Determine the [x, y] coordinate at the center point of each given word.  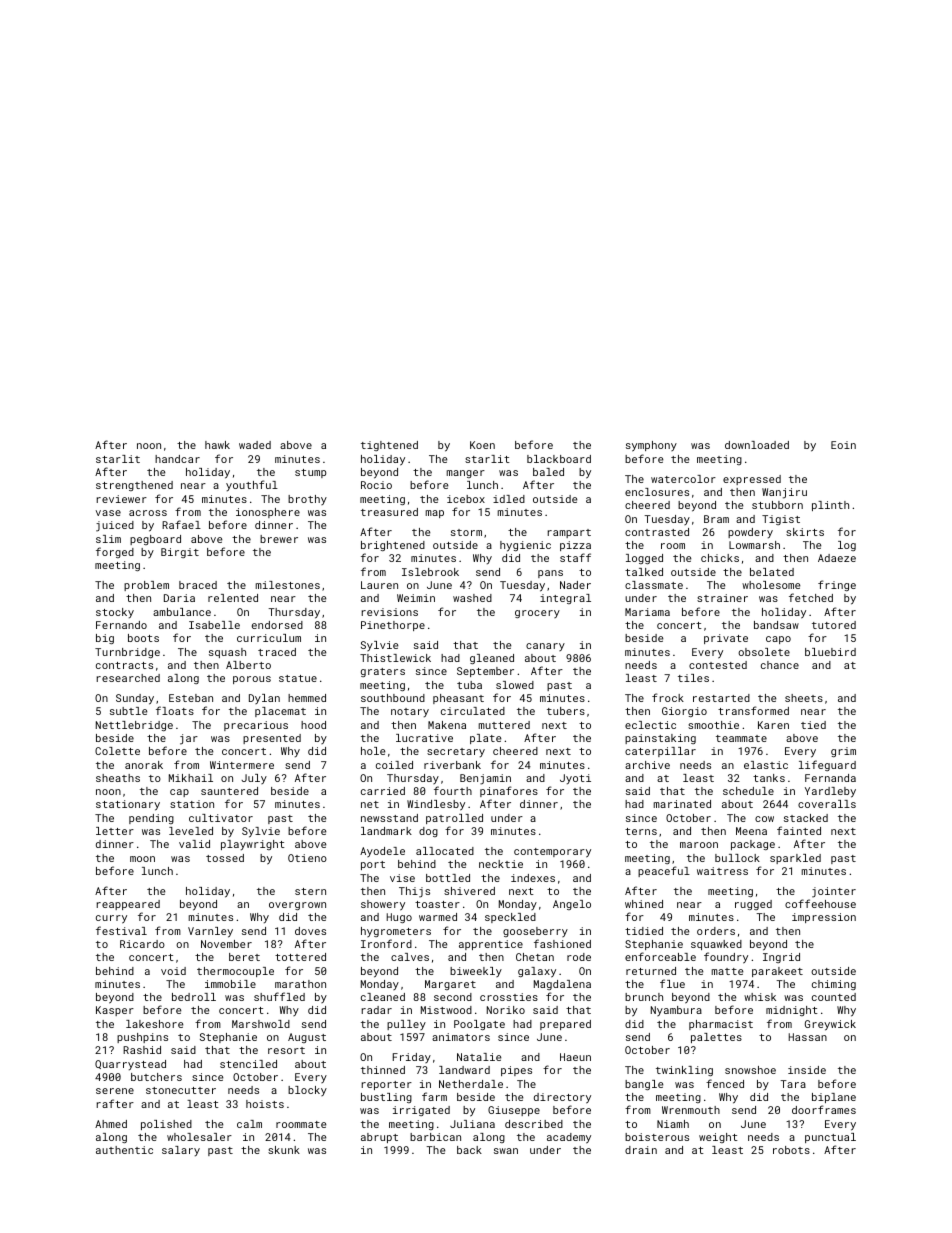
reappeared [128, 905]
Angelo [572, 905]
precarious [256, 726]
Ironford [386, 943]
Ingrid [781, 958]
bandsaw [776, 625]
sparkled [795, 859]
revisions [390, 612]
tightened [389, 446]
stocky [115, 613]
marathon [300, 984]
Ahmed [111, 1124]
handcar [177, 459]
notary [410, 712]
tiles [693, 678]
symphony [651, 446]
